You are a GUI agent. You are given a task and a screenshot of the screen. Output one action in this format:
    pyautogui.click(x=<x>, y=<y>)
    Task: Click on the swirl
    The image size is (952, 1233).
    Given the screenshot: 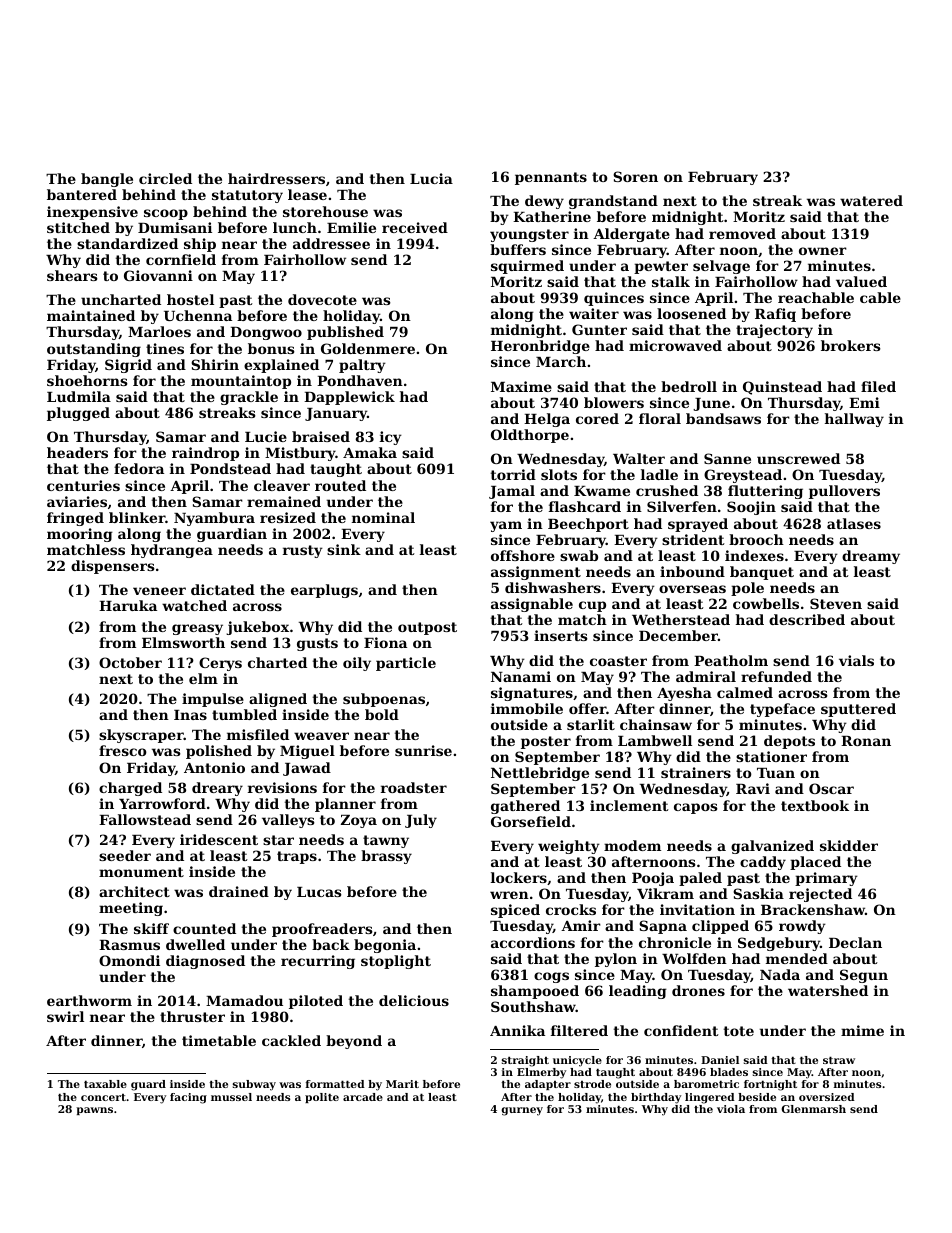 What is the action you would take?
    pyautogui.click(x=65, y=1016)
